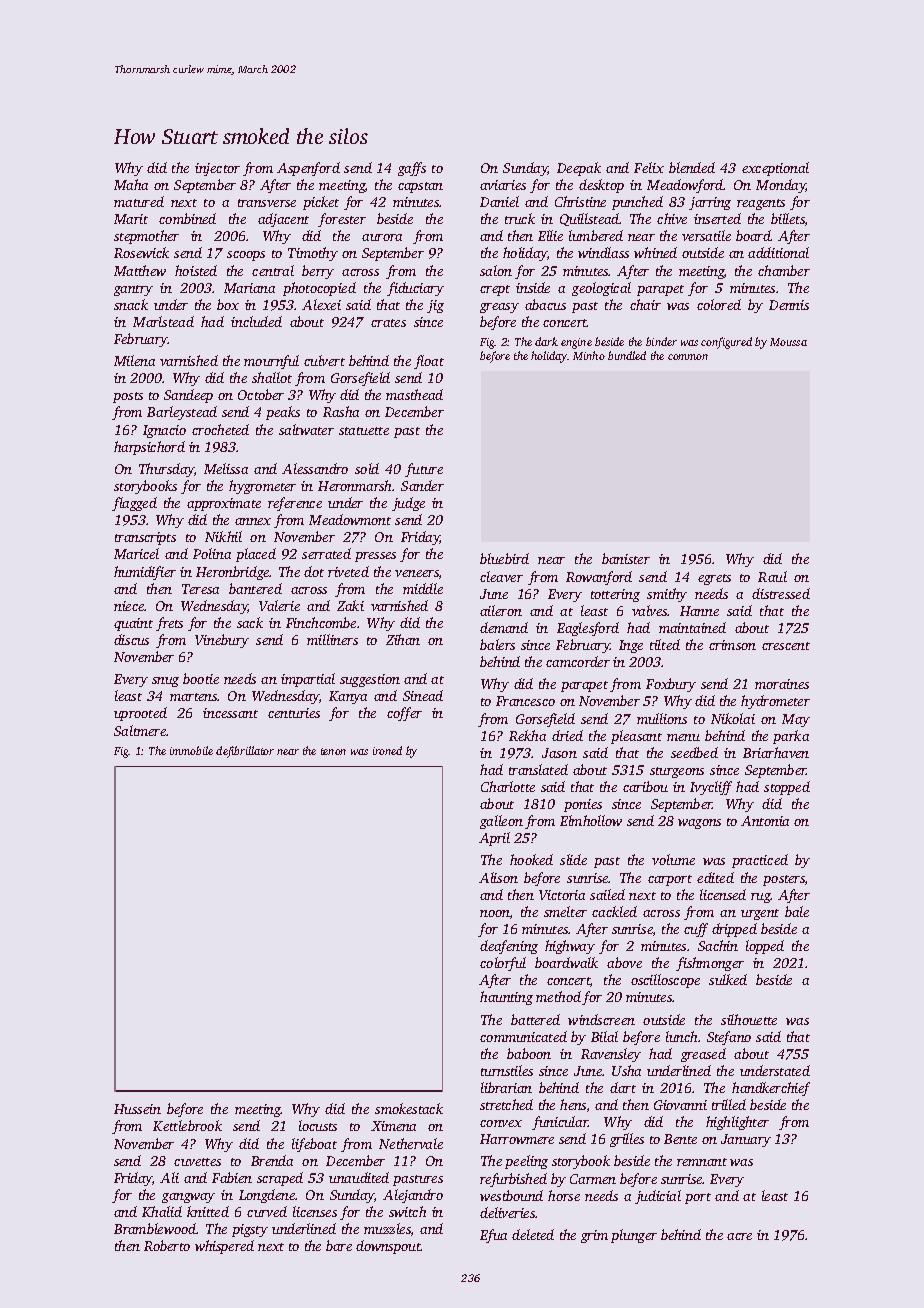 The height and width of the screenshot is (1308, 924). I want to click on Dennis, so click(789, 305).
